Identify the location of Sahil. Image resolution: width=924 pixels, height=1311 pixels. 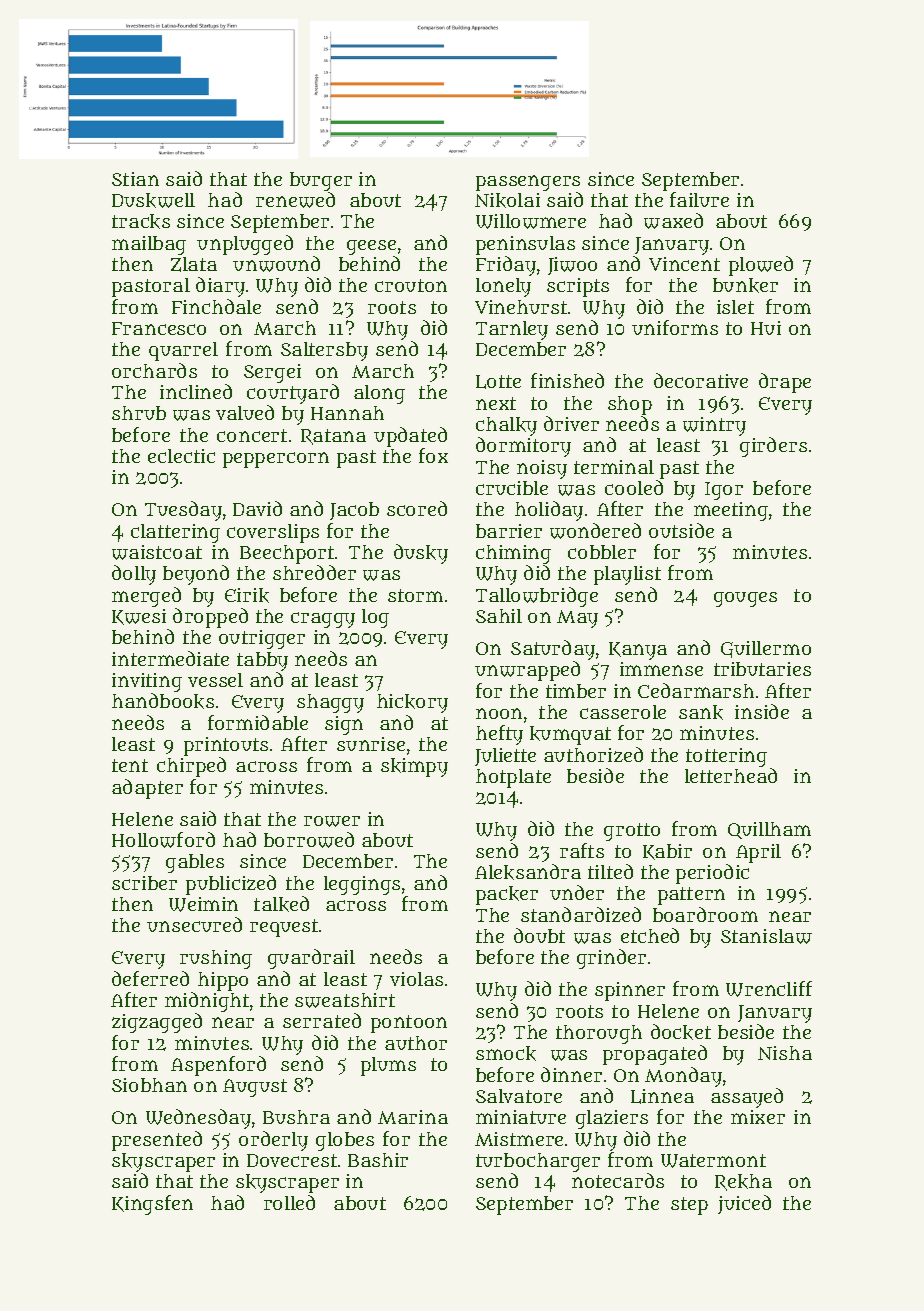
(499, 616).
